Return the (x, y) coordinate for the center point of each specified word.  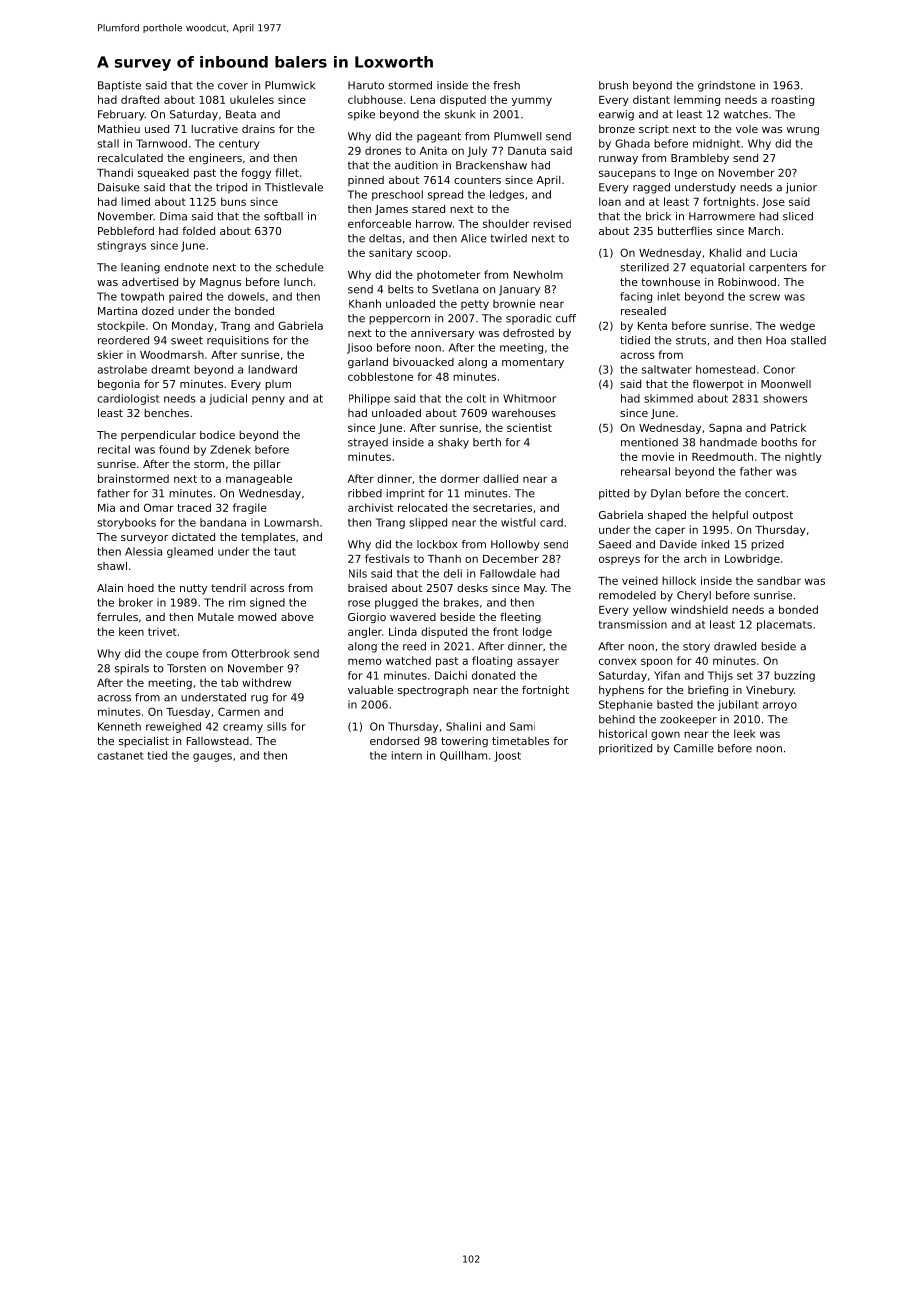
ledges (507, 195)
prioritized (625, 749)
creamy (243, 728)
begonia (119, 384)
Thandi (115, 172)
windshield (699, 609)
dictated (193, 537)
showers (785, 398)
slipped (428, 523)
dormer (460, 478)
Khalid (725, 252)
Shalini (463, 726)
